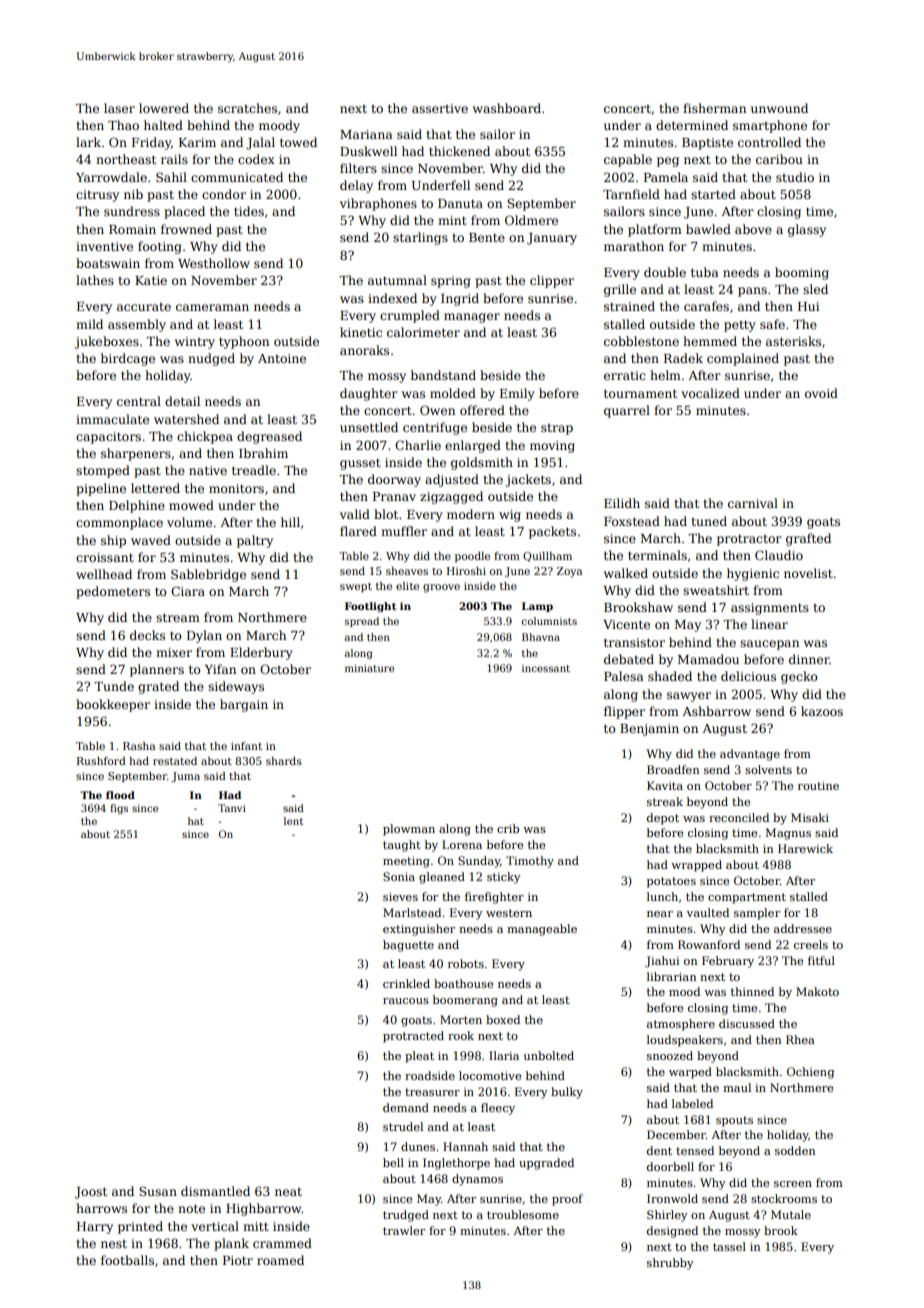  What do you see at coordinates (670, 1264) in the image?
I see `shrubby` at bounding box center [670, 1264].
